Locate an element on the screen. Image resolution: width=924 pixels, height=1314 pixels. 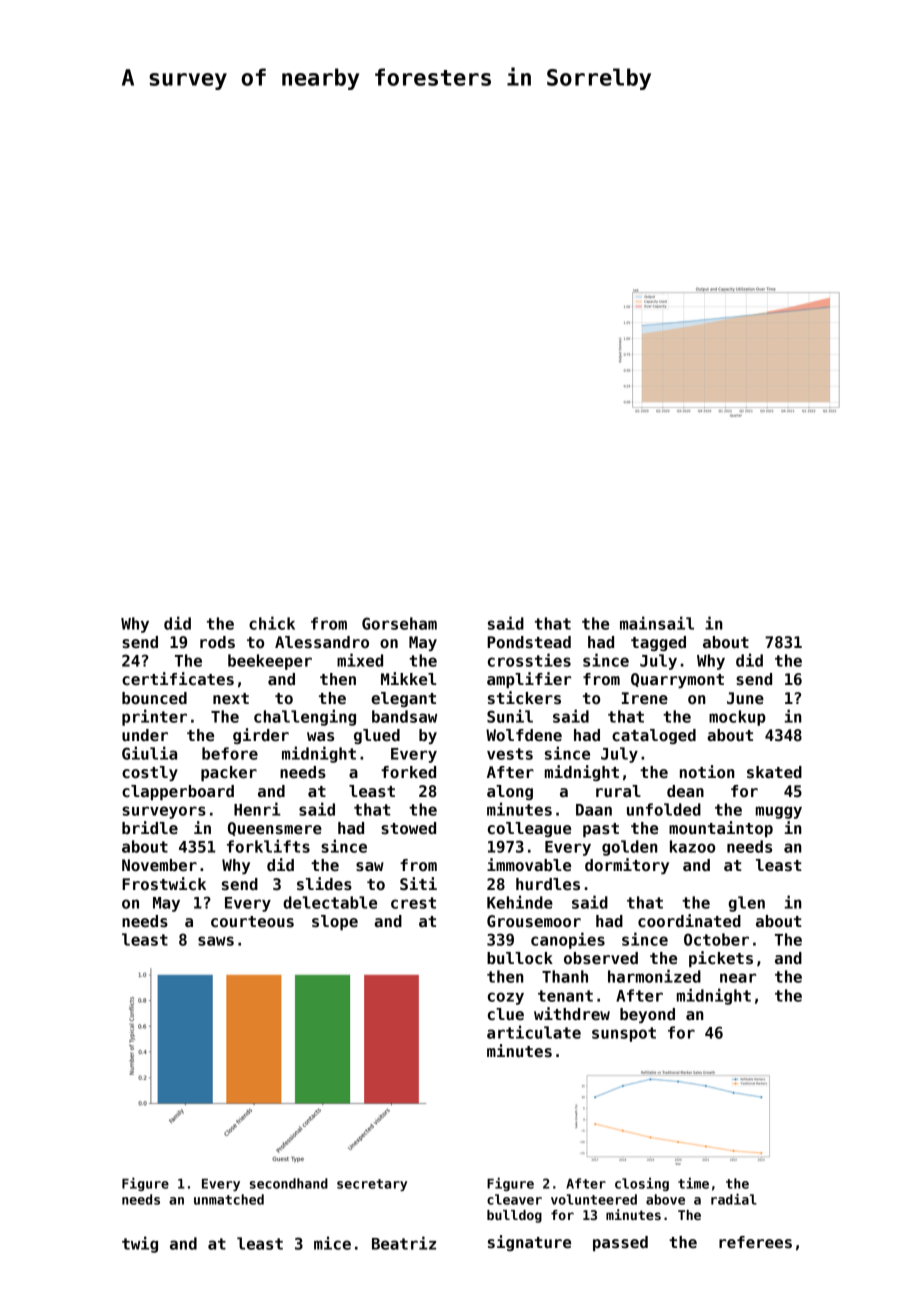
girder is located at coordinates (261, 736).
